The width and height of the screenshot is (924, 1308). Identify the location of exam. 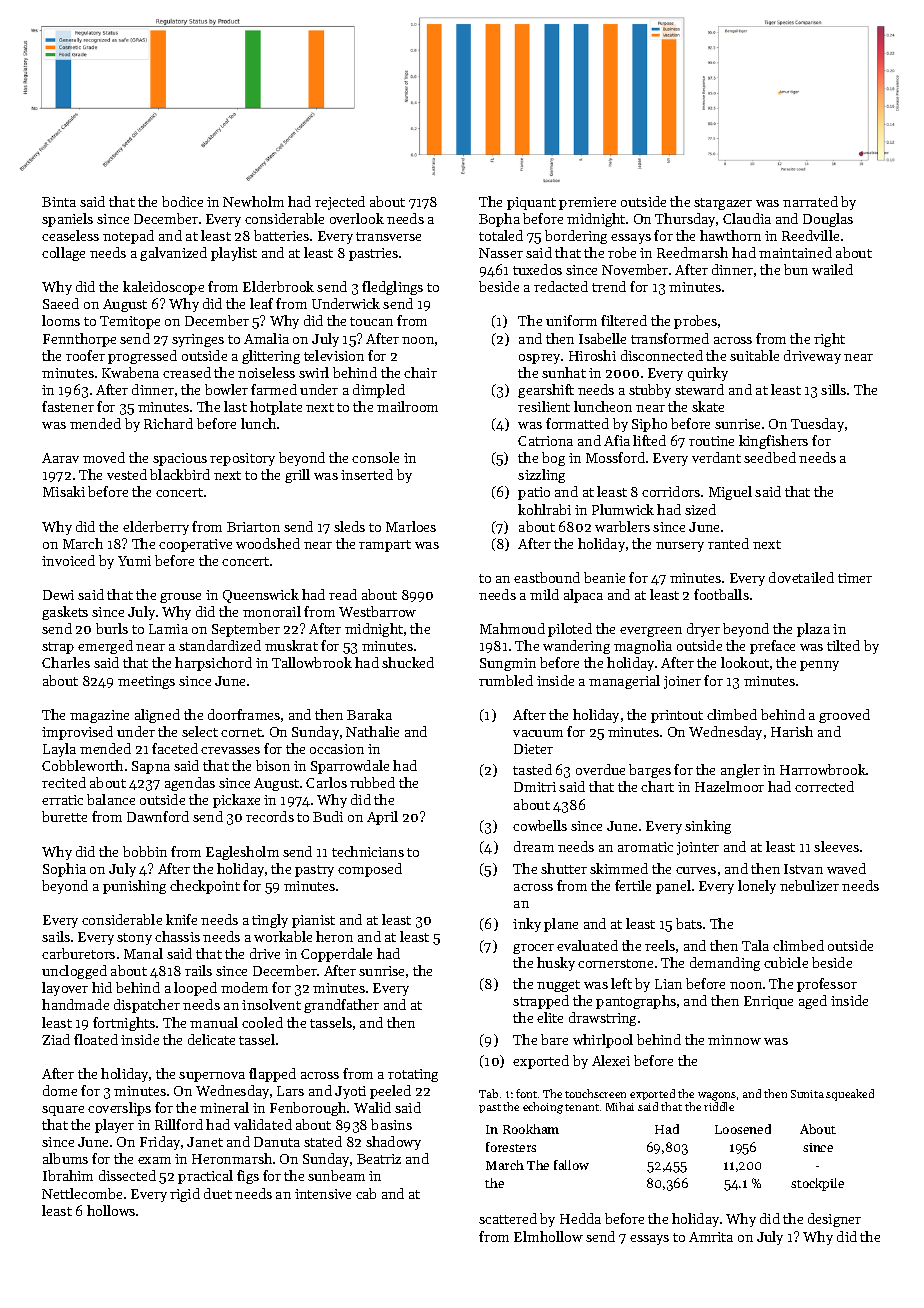
(154, 1160).
